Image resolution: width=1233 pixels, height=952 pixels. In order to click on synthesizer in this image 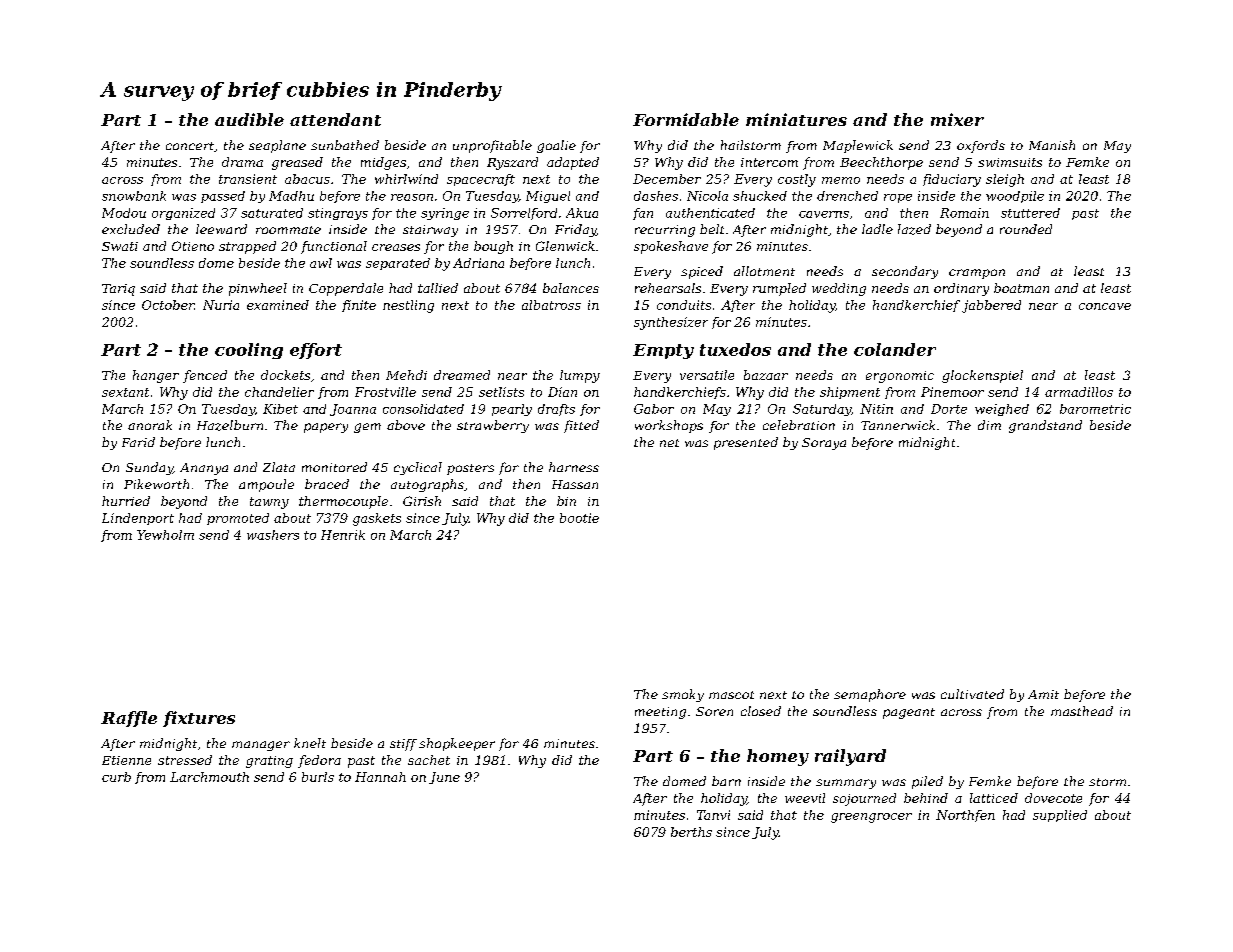, I will do `click(671, 323)`.
